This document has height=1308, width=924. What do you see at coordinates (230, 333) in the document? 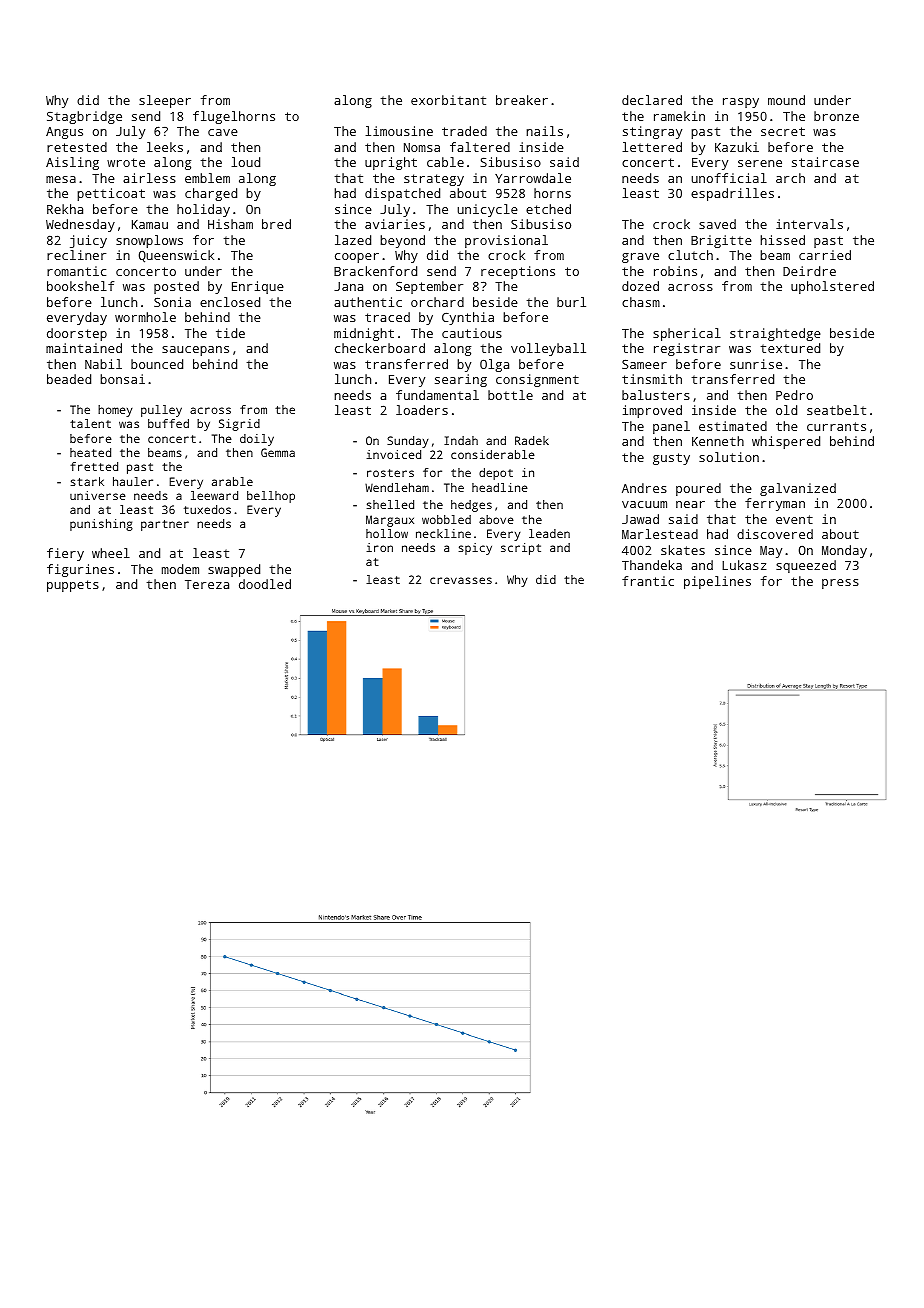
I see `tide` at bounding box center [230, 333].
